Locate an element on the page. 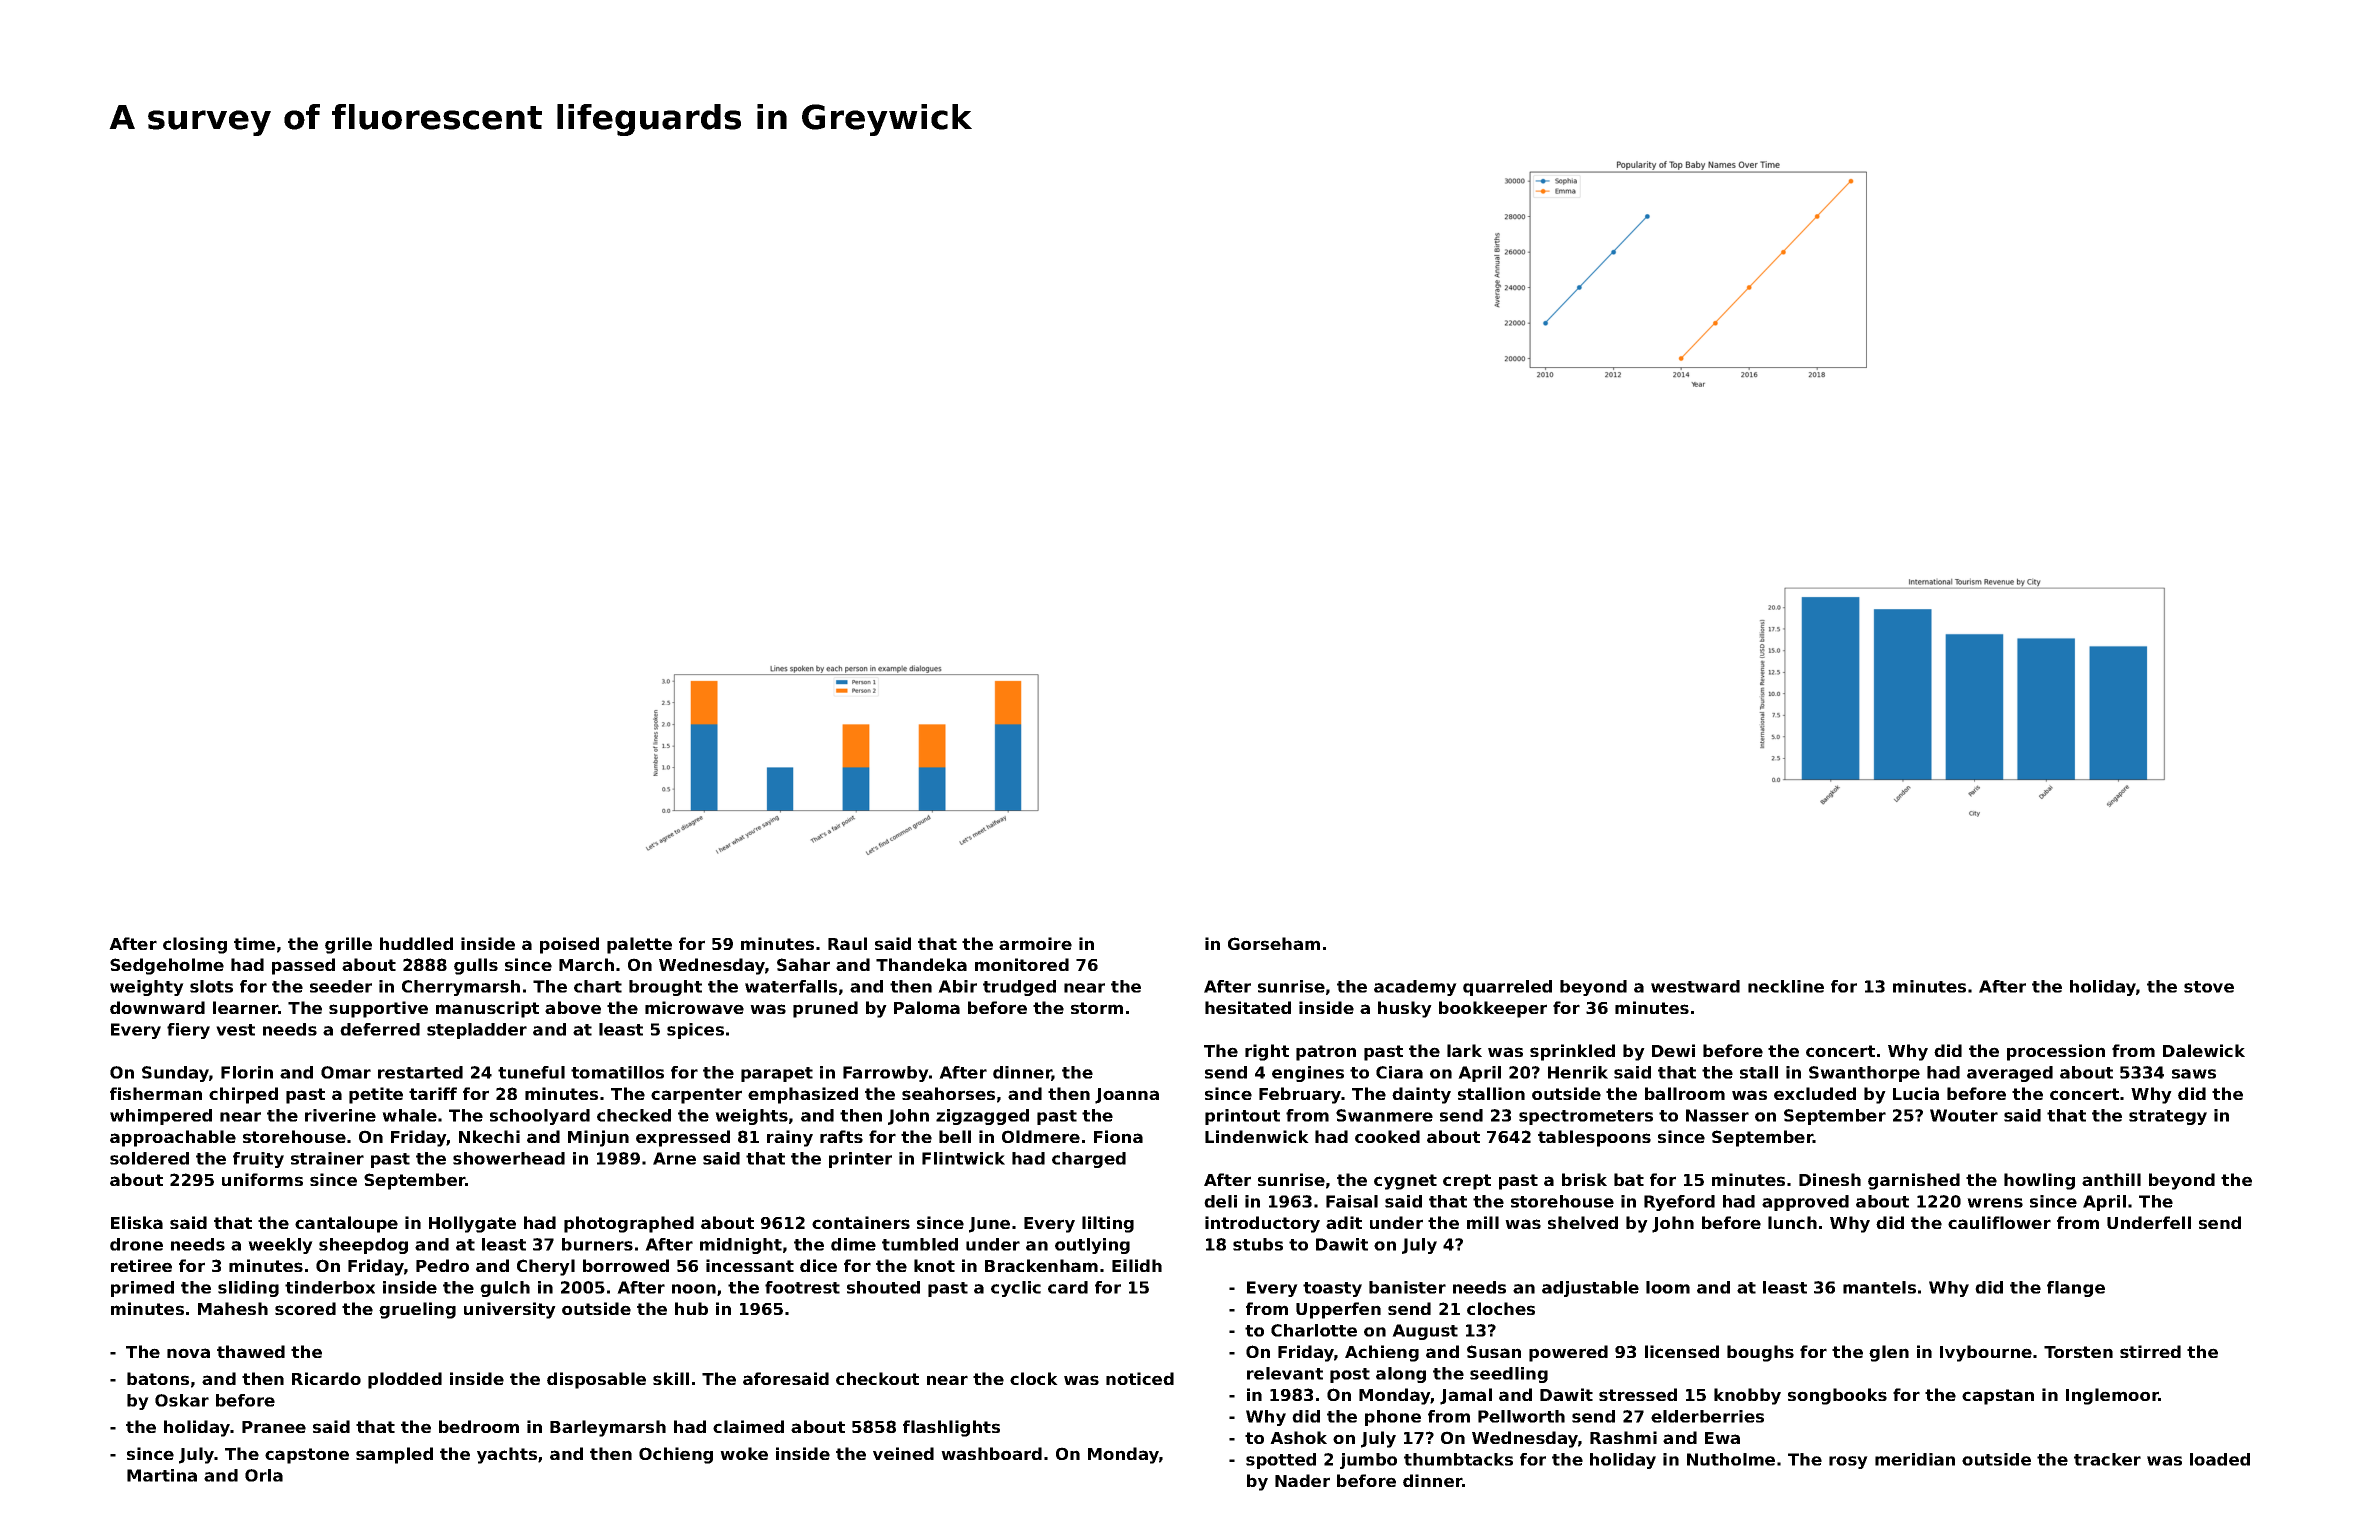  Dalewick is located at coordinates (2204, 1050).
